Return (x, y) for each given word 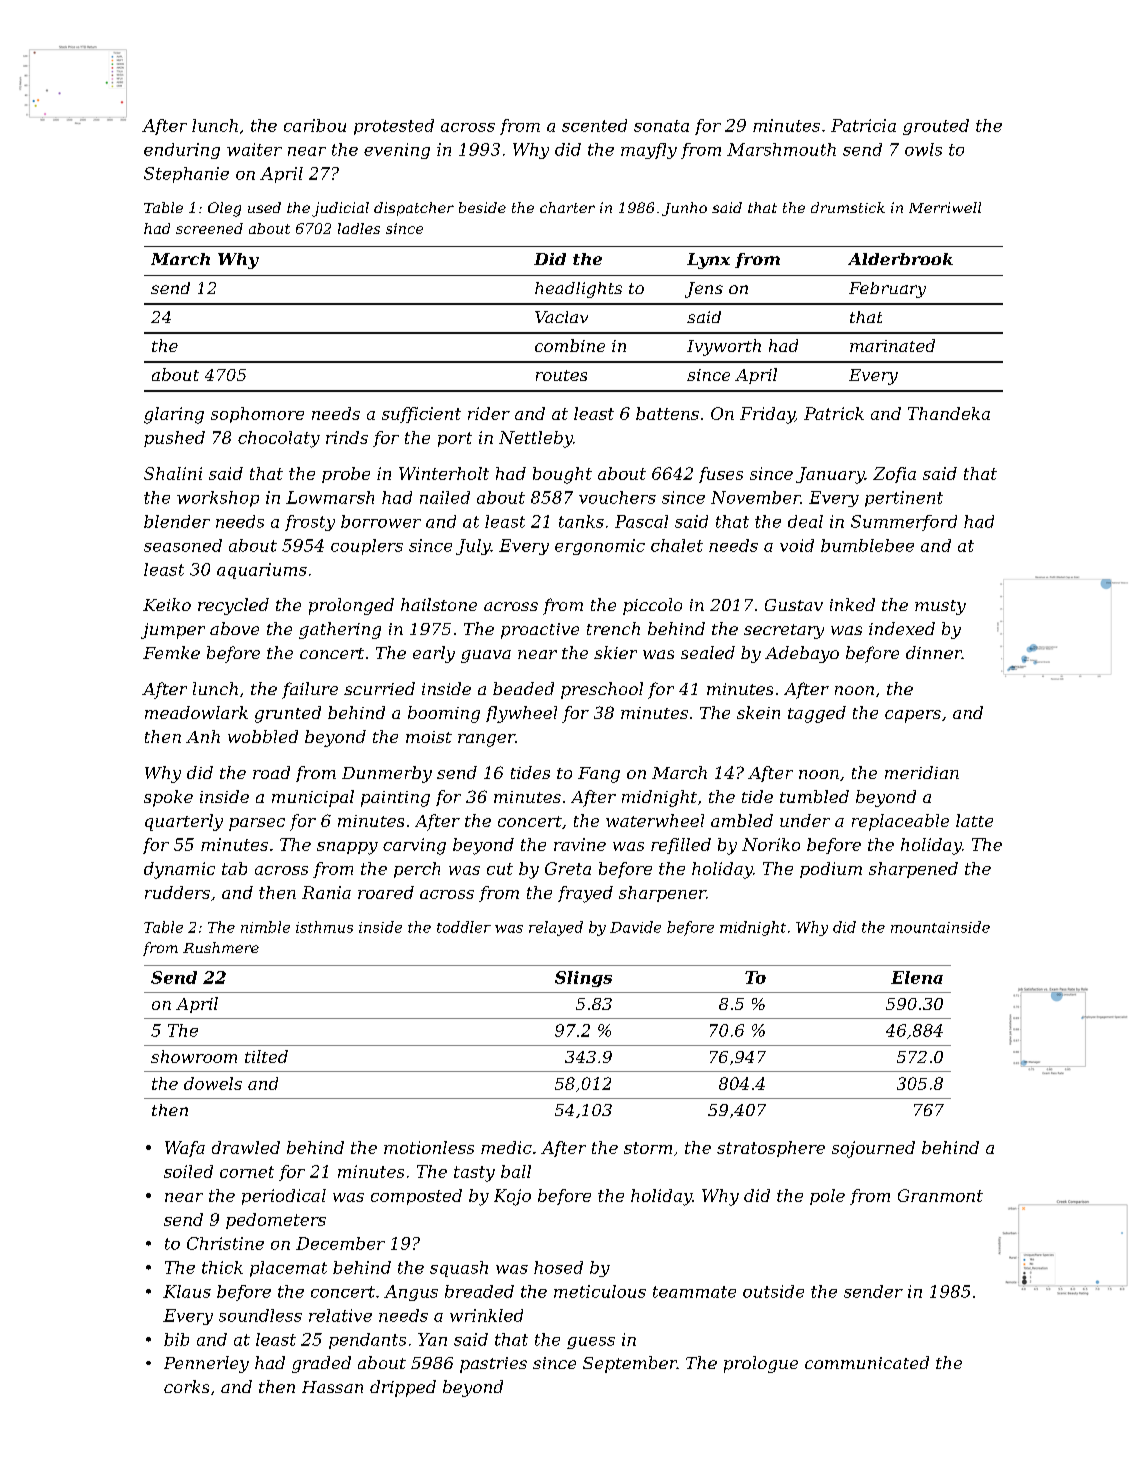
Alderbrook (900, 259)
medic (506, 1147)
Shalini (173, 473)
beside (482, 207)
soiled (188, 1171)
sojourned (873, 1149)
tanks (581, 521)
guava (486, 656)
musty (940, 607)
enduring (182, 151)
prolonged (351, 606)
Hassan (332, 1387)
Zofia (894, 475)
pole (827, 1197)
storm (648, 1148)
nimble (265, 927)
